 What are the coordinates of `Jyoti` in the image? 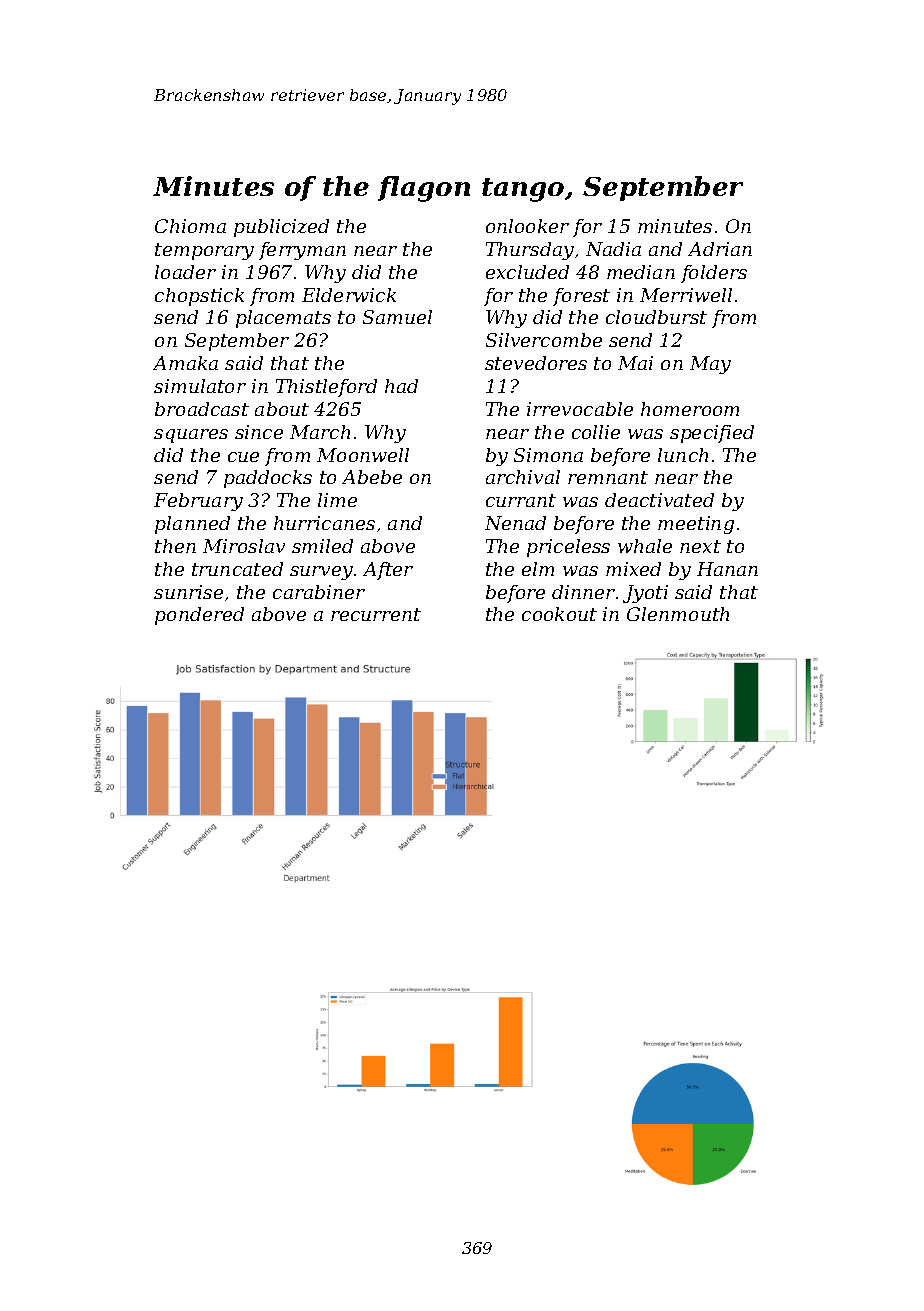 It's located at (645, 594).
